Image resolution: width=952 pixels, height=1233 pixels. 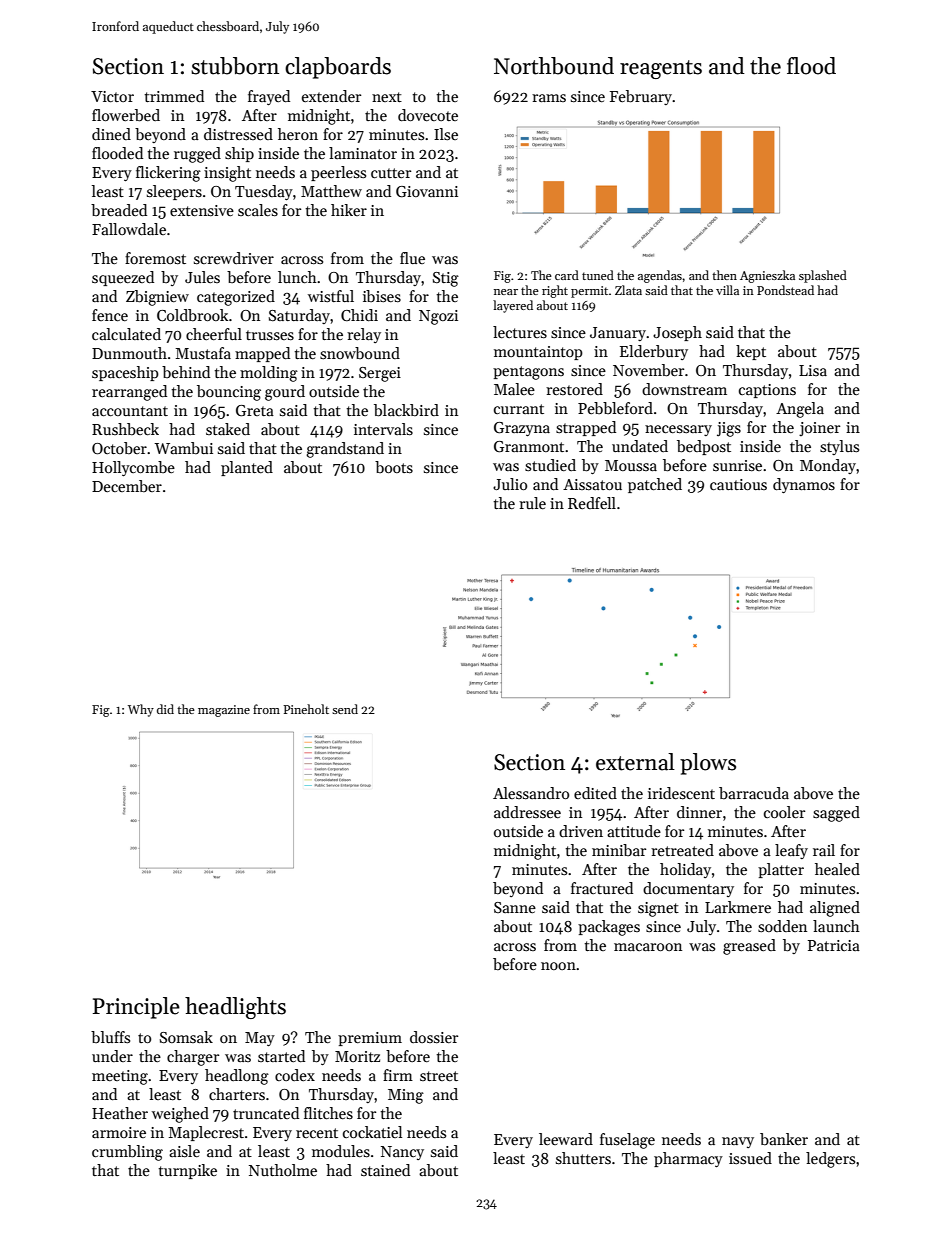 I want to click on sagged, so click(x=836, y=814).
